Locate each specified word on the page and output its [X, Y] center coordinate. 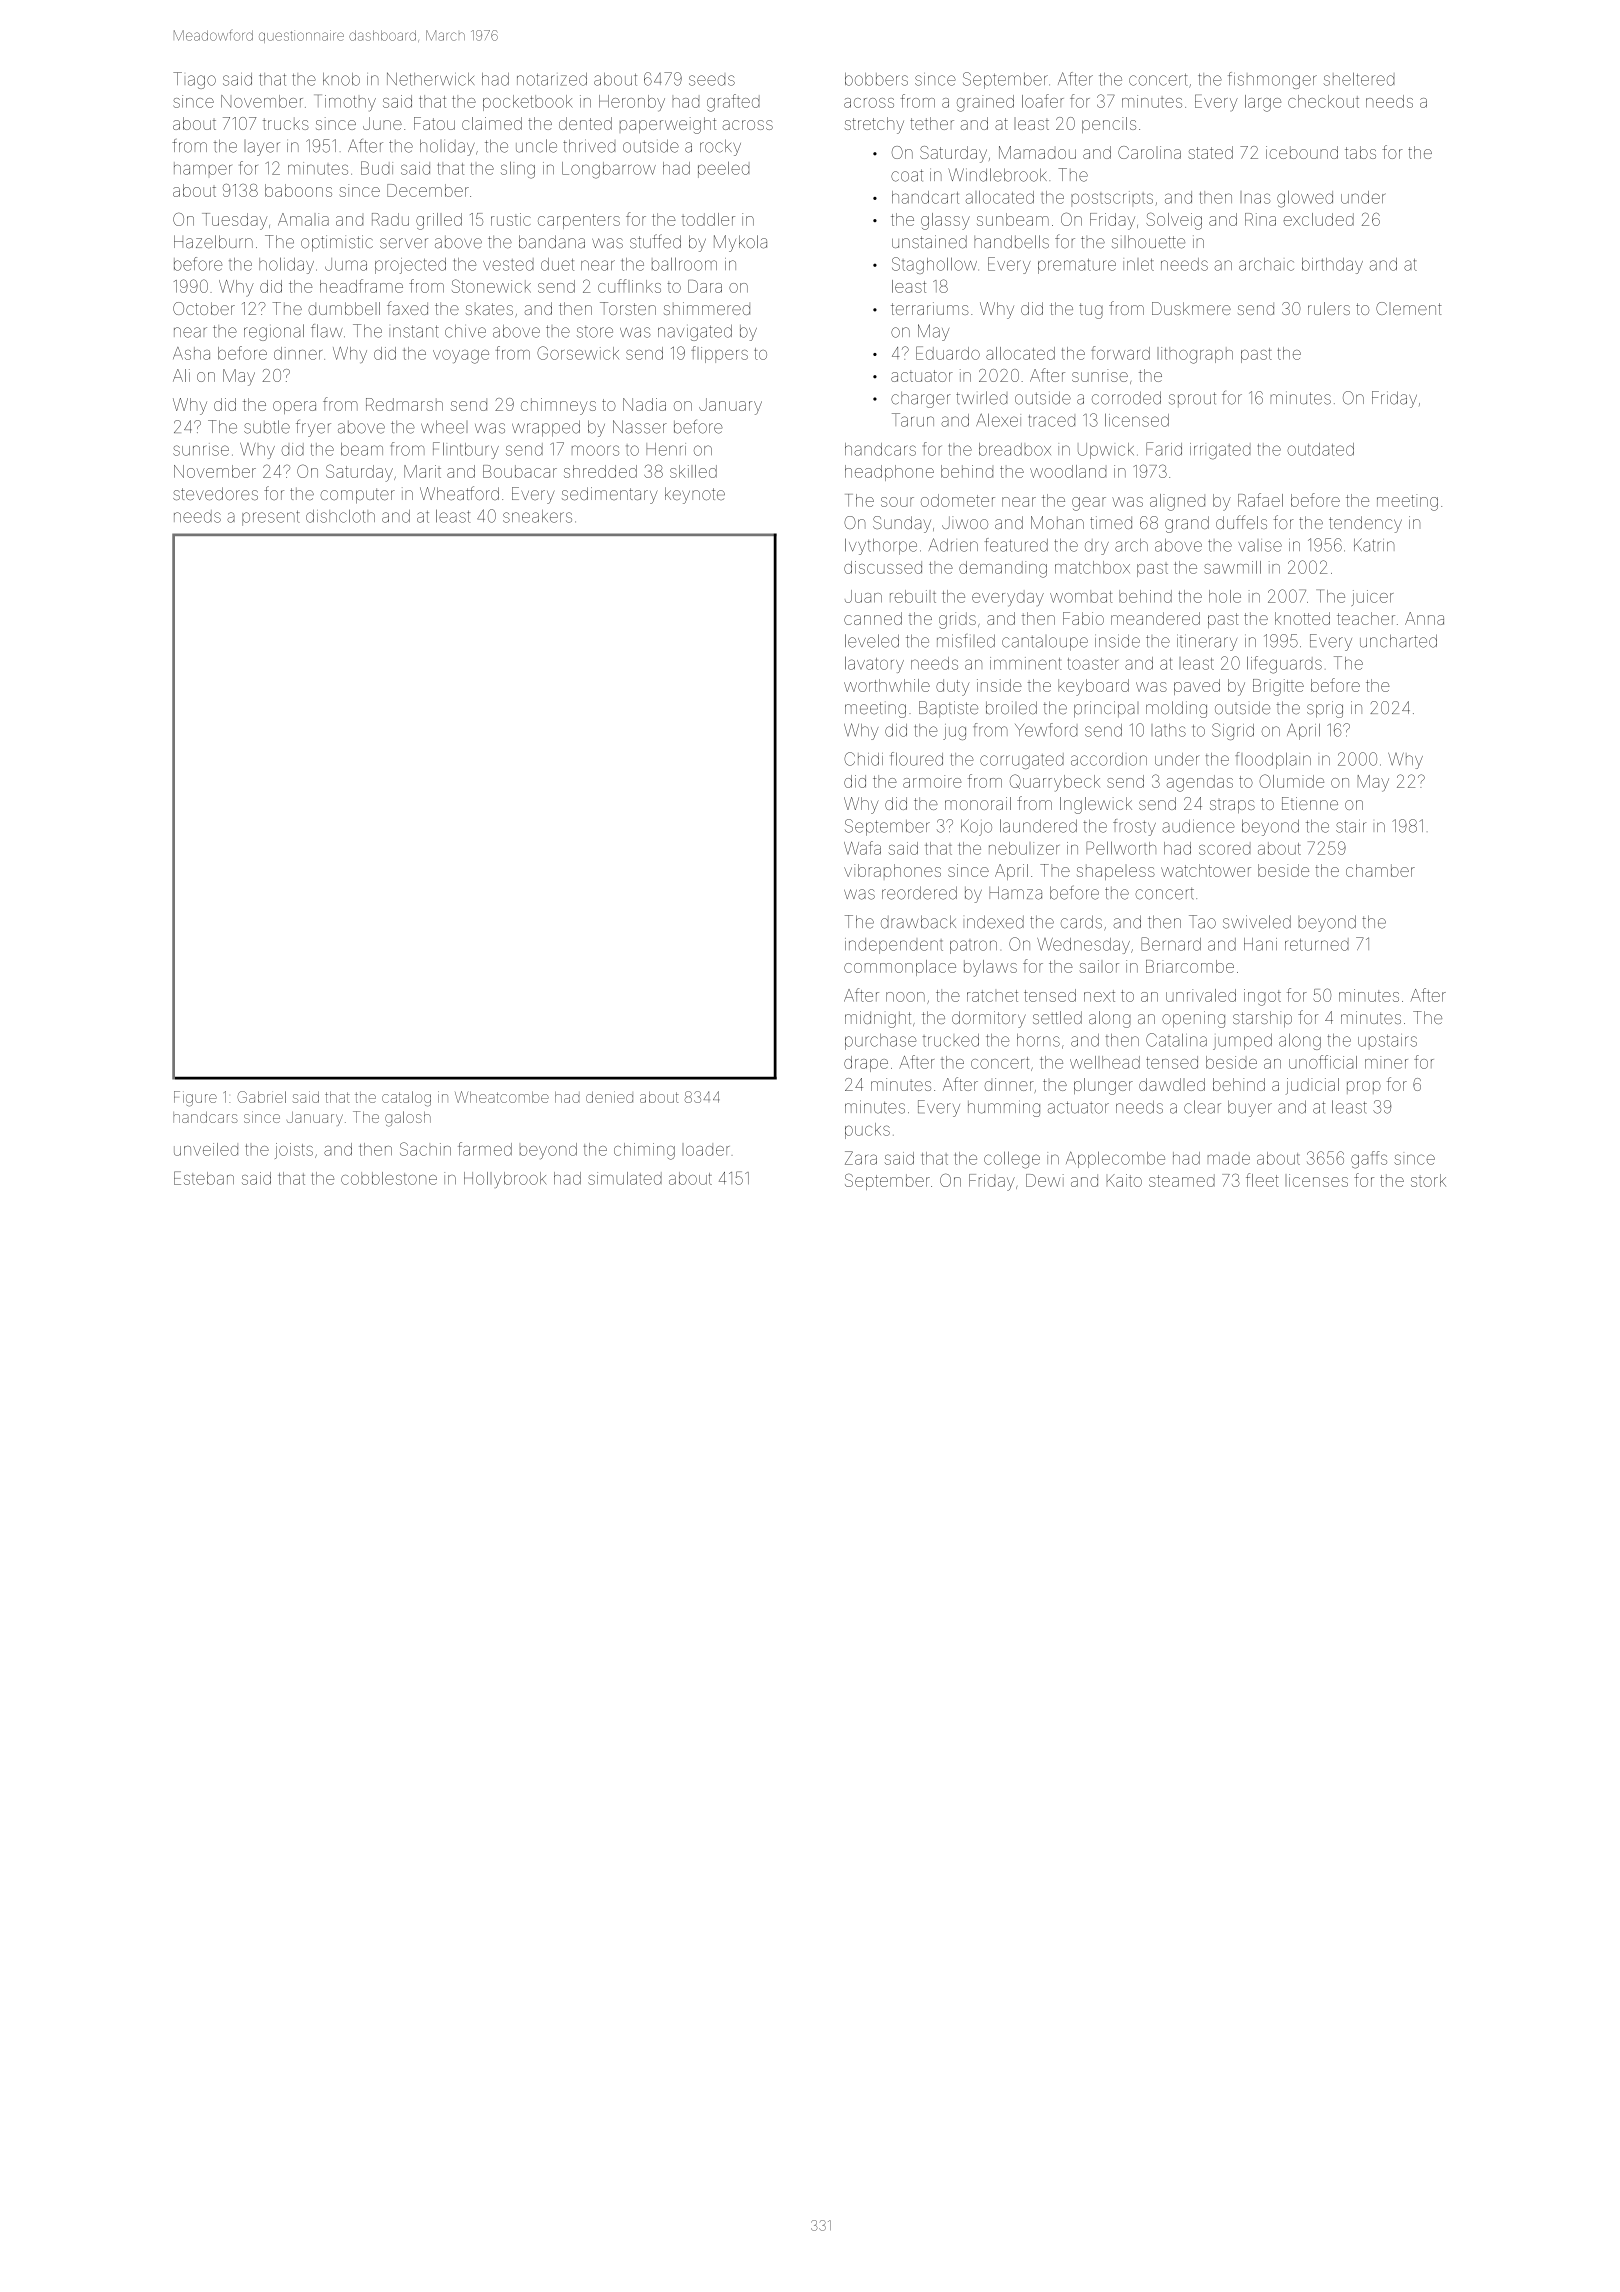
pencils [1109, 125]
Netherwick [430, 79]
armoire [932, 781]
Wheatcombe [502, 1097]
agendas [1200, 783]
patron [973, 947]
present [271, 518]
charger [921, 400]
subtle [267, 427]
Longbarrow [609, 170]
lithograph [1195, 355]
